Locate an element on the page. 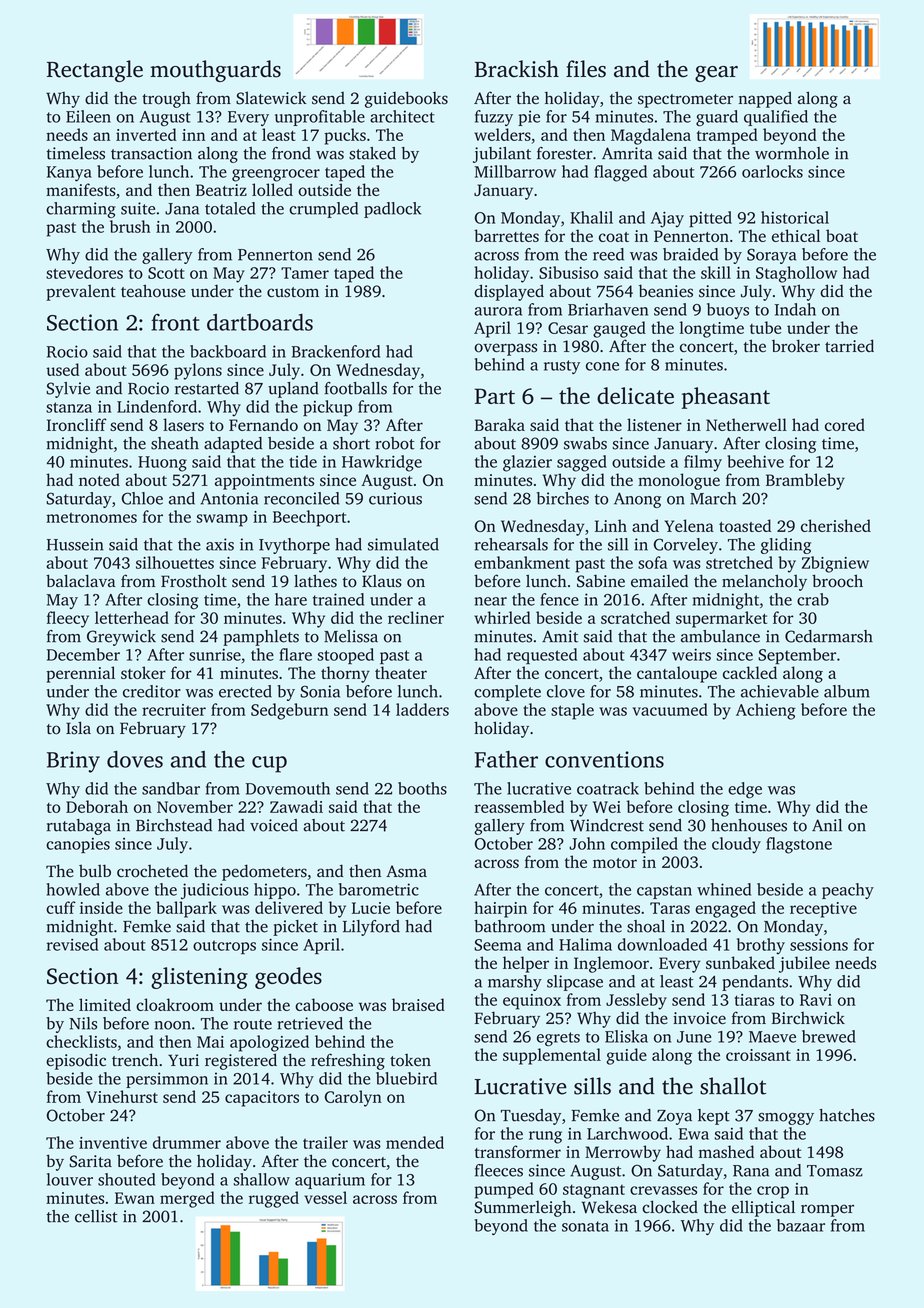  pedometers is located at coordinates (264, 872).
